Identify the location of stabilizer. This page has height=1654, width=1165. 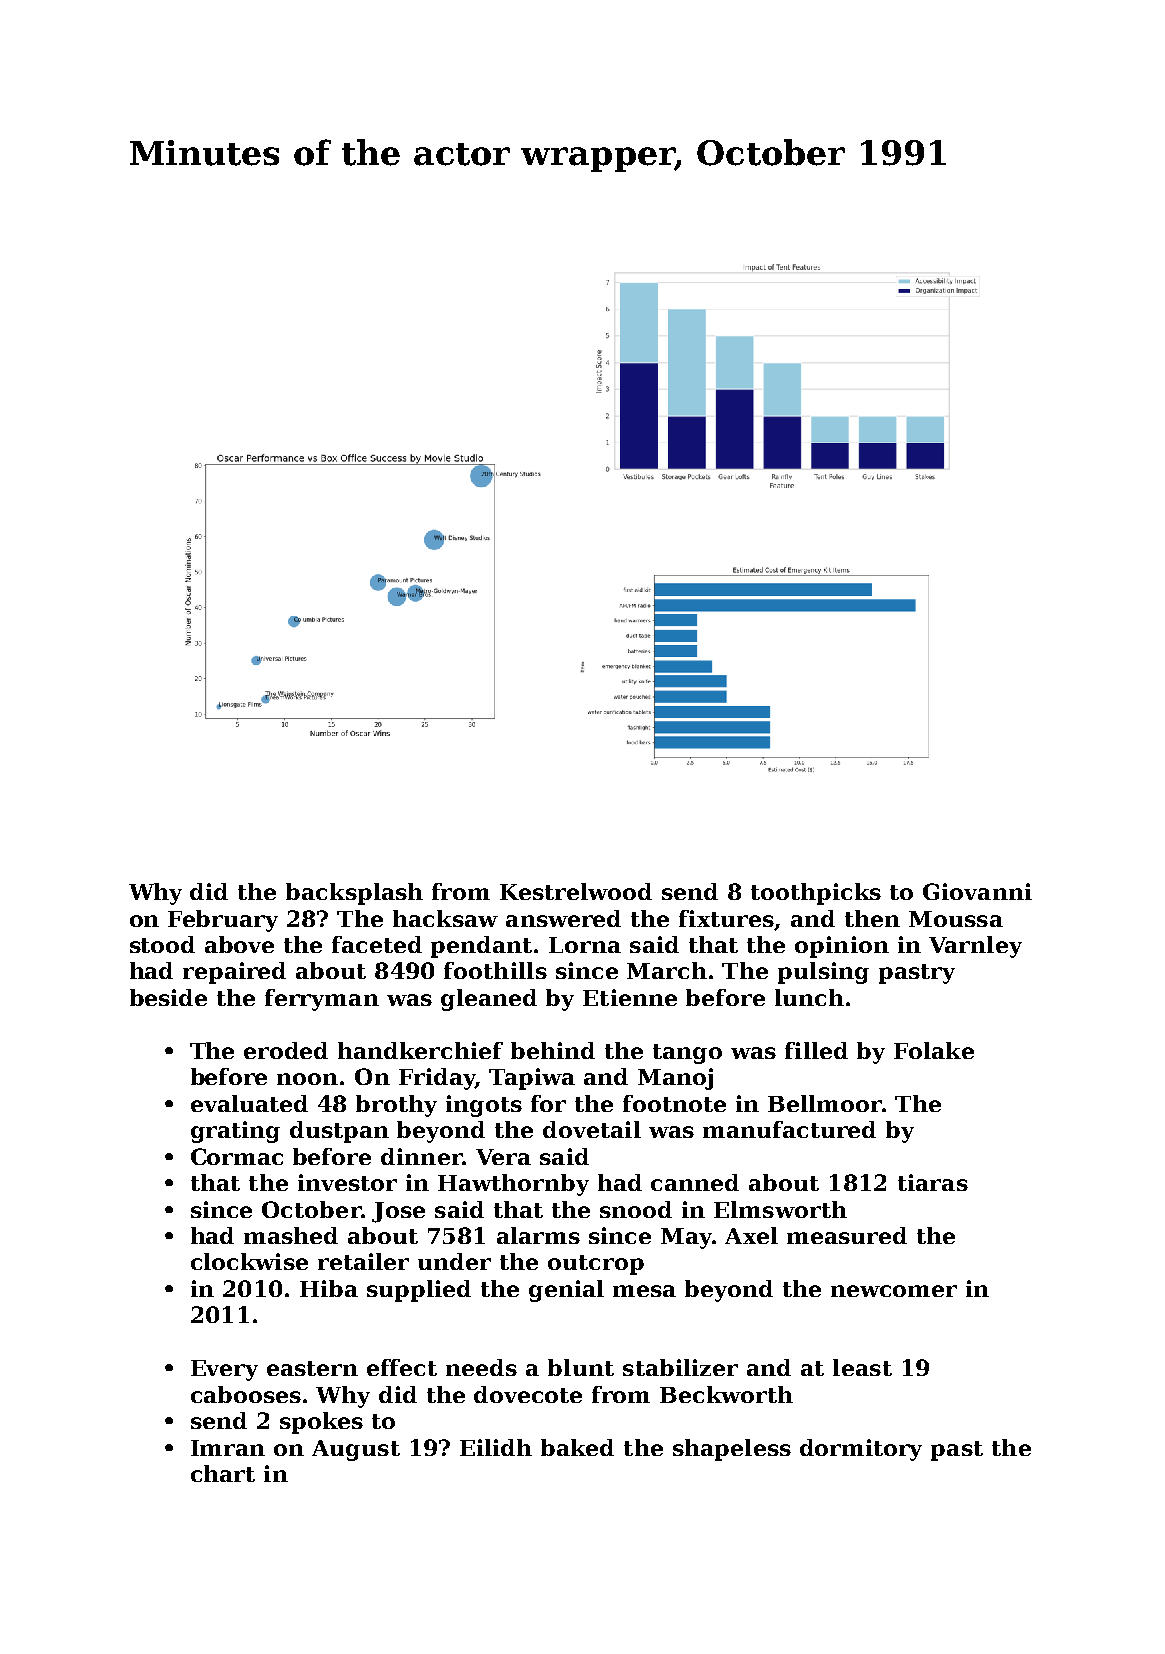
(680, 1367).
